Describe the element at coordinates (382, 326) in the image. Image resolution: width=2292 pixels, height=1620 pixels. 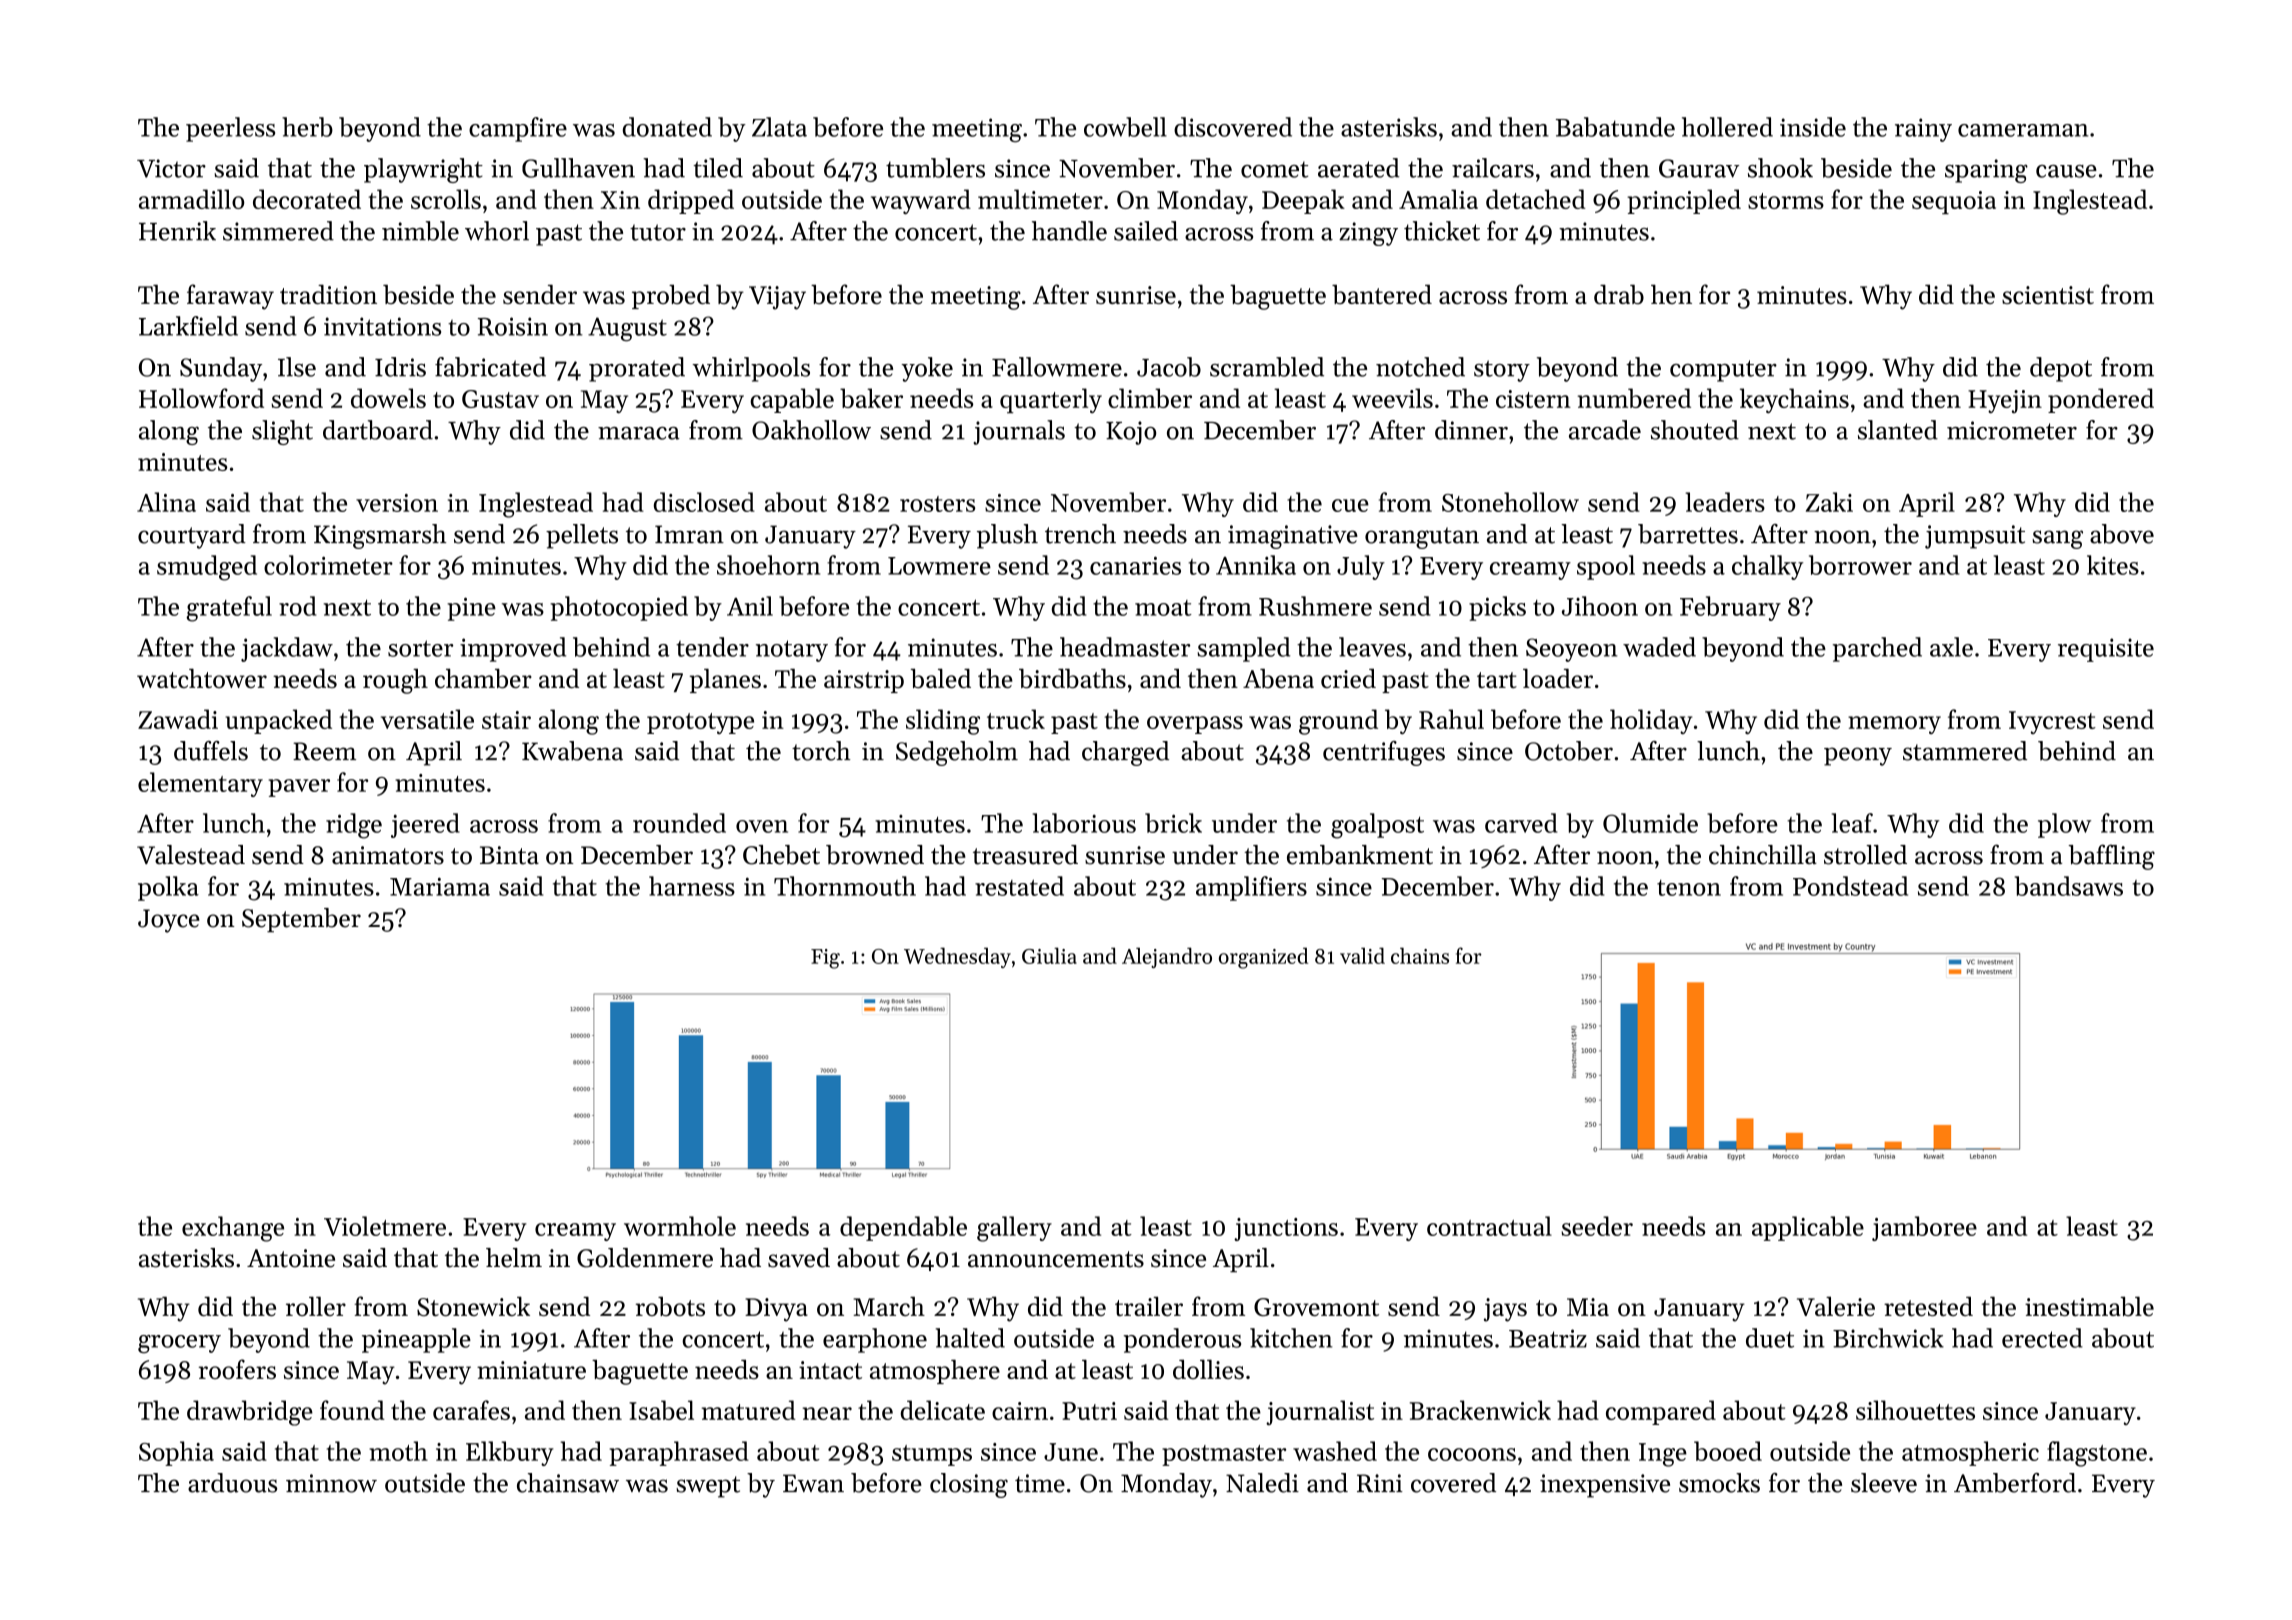
I see `invitations` at that location.
